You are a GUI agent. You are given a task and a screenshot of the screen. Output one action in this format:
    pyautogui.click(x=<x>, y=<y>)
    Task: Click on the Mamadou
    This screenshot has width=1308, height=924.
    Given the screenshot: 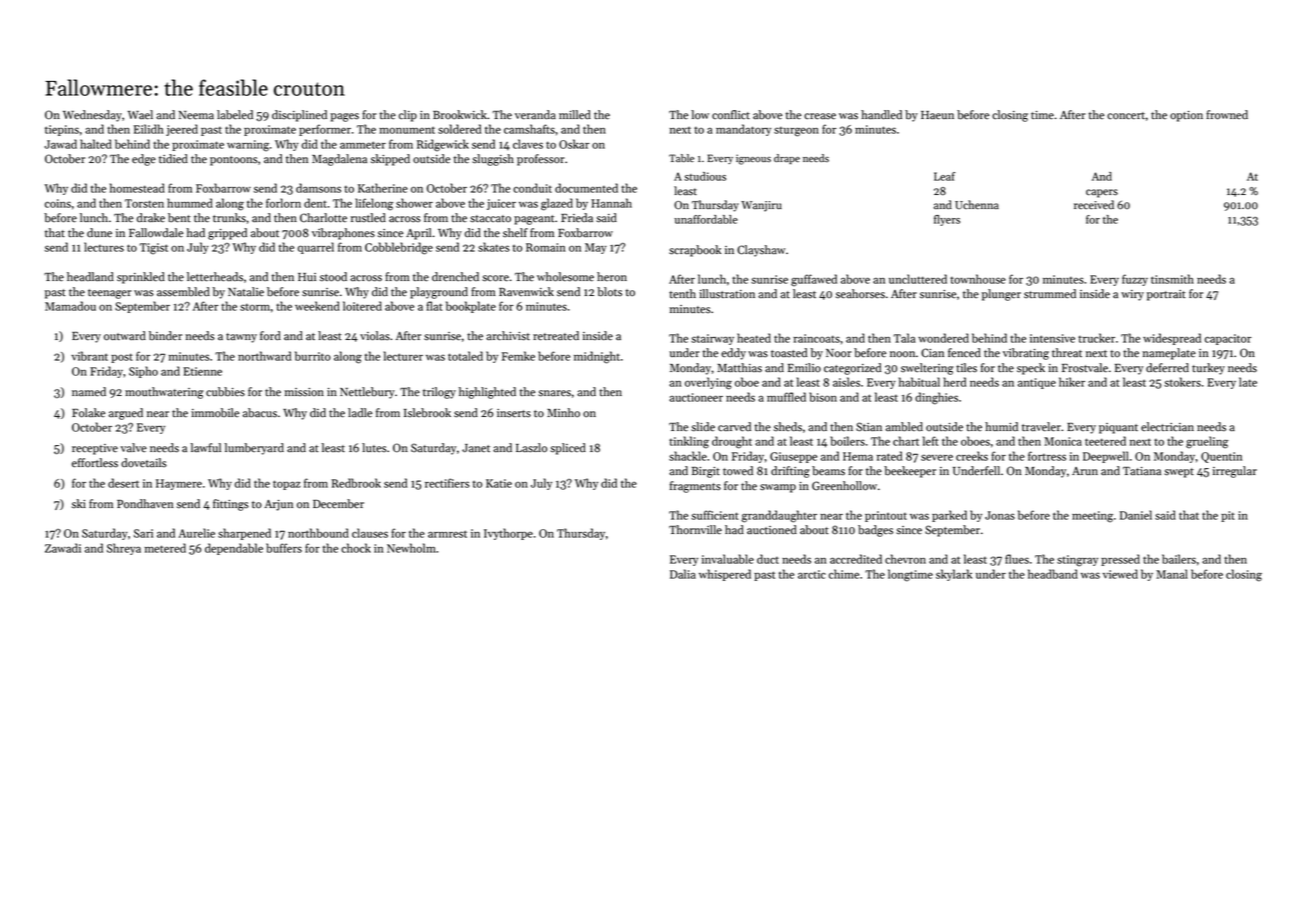 What is the action you would take?
    pyautogui.click(x=70, y=306)
